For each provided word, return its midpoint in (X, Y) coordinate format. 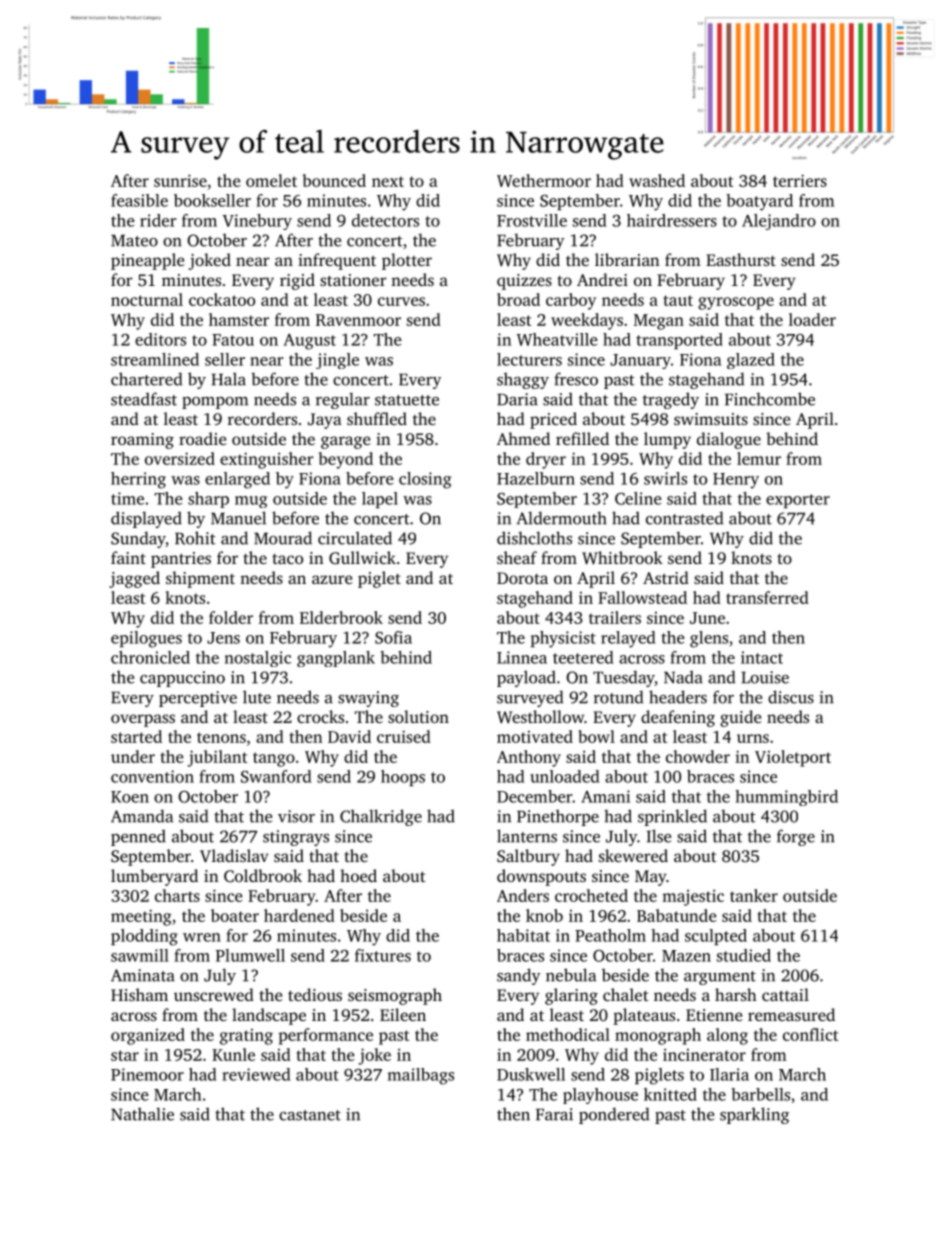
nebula (571, 975)
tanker (754, 895)
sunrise (180, 180)
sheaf (517, 557)
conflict (810, 1034)
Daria (517, 399)
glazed (751, 361)
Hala (229, 379)
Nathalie (142, 1114)
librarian (627, 259)
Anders (523, 895)
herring (138, 480)
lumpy (667, 440)
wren (202, 937)
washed (657, 180)
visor (296, 816)
